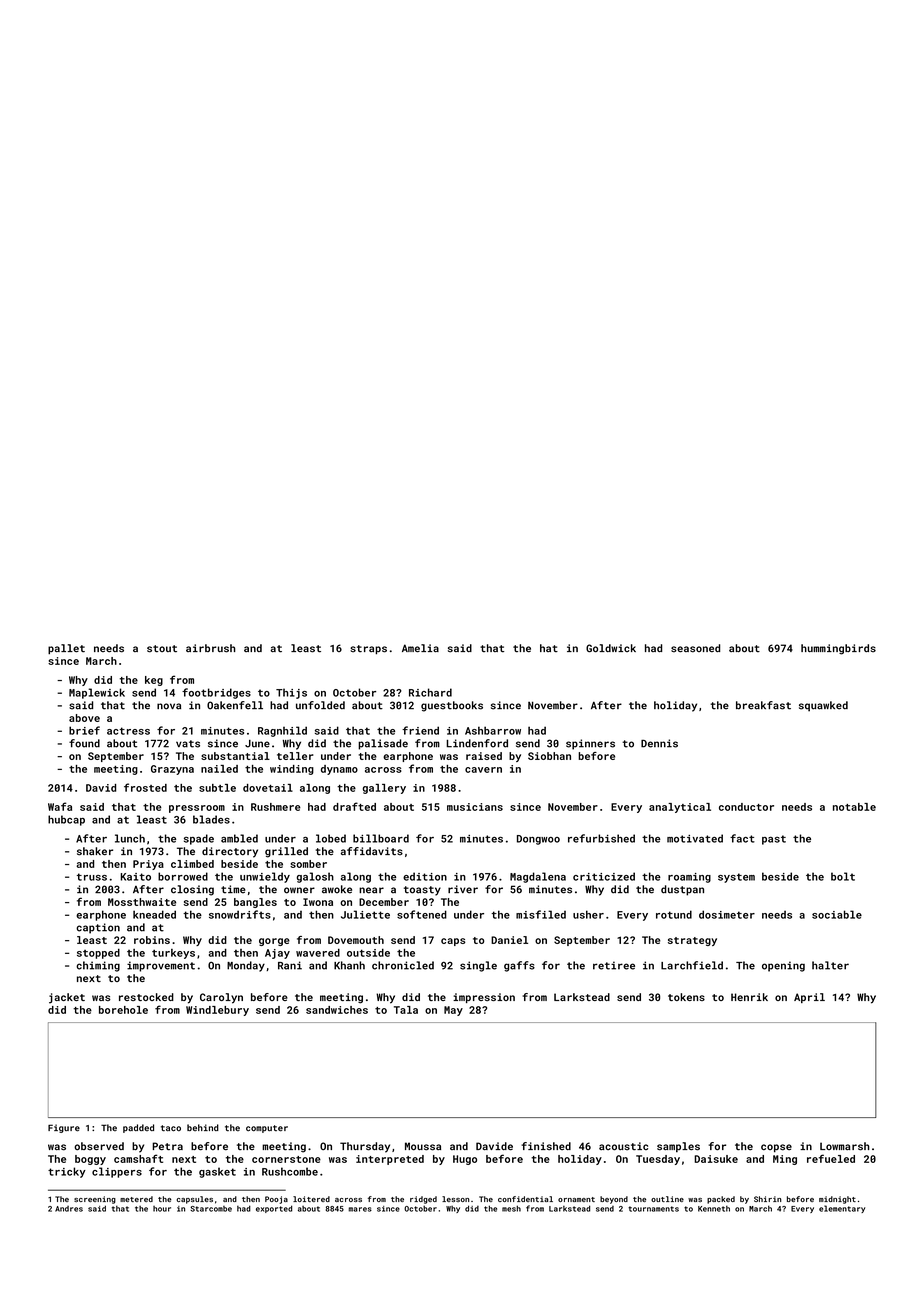 This screenshot has height=1308, width=924. Describe the element at coordinates (823, 706) in the screenshot. I see `squawked` at that location.
